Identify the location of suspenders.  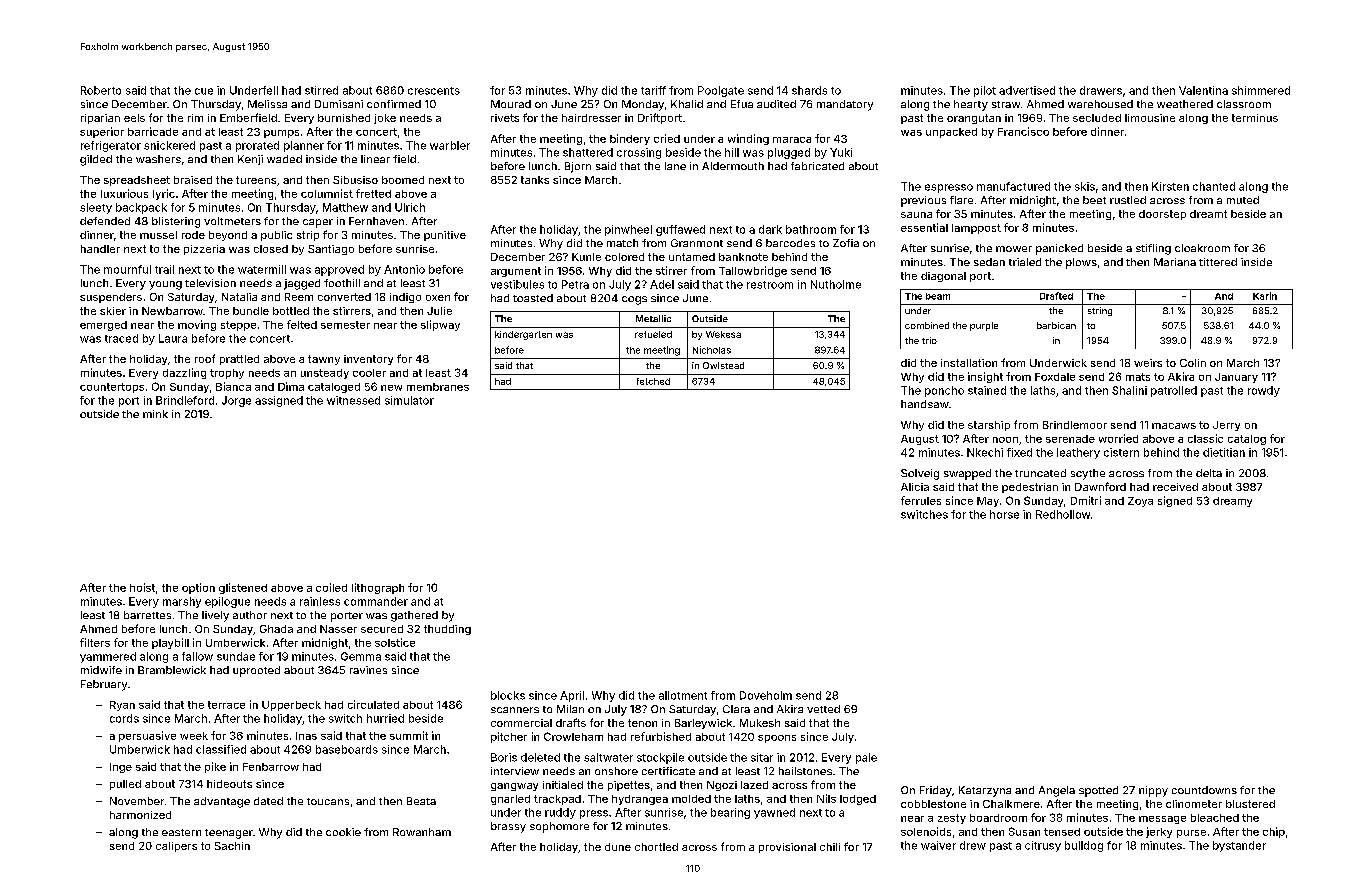
(111, 298).
